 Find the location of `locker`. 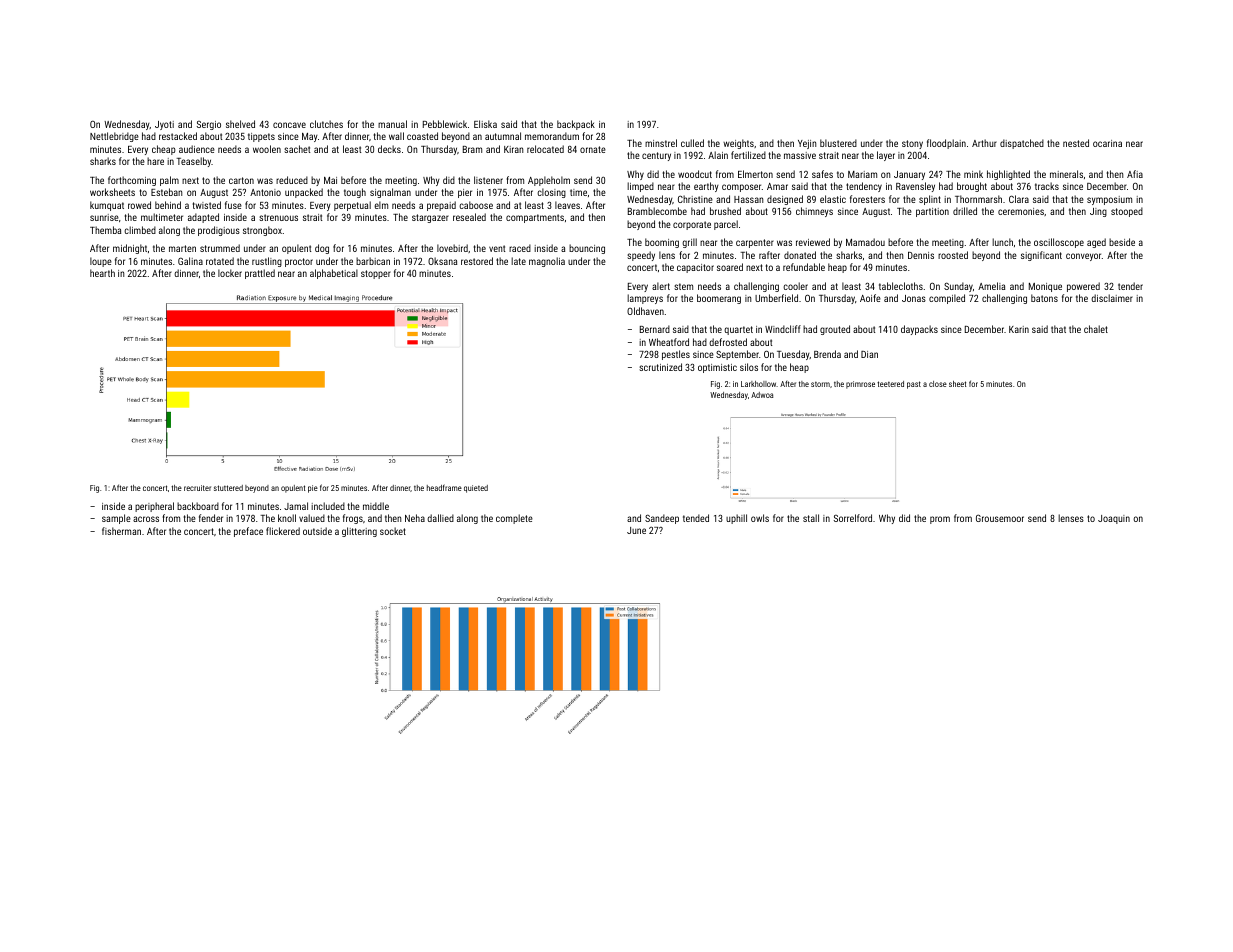

locker is located at coordinates (230, 273).
